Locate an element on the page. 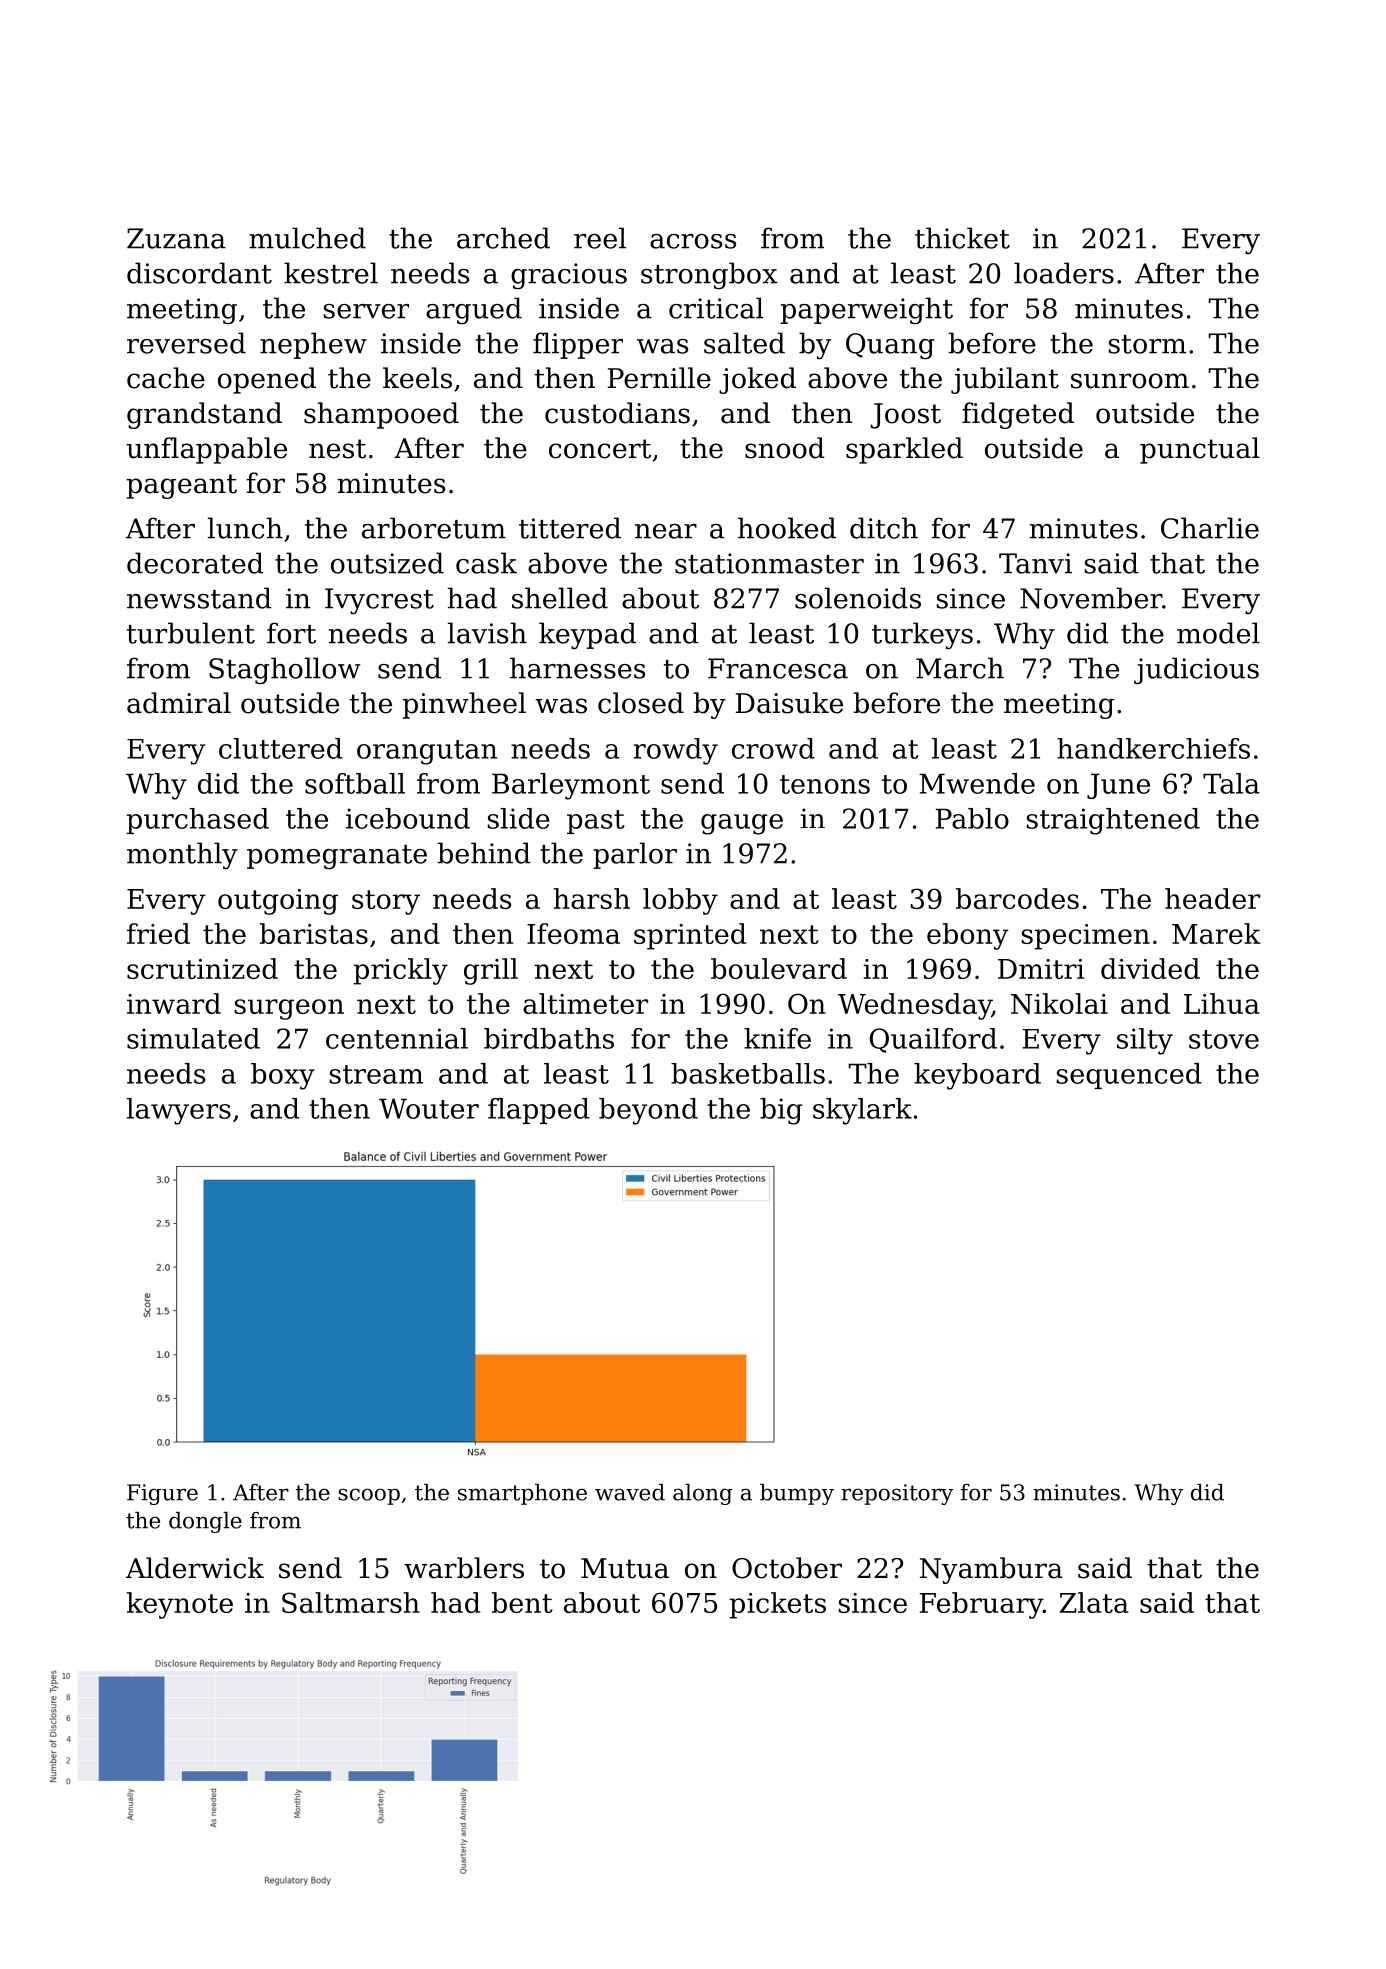  lunch is located at coordinates (245, 528).
